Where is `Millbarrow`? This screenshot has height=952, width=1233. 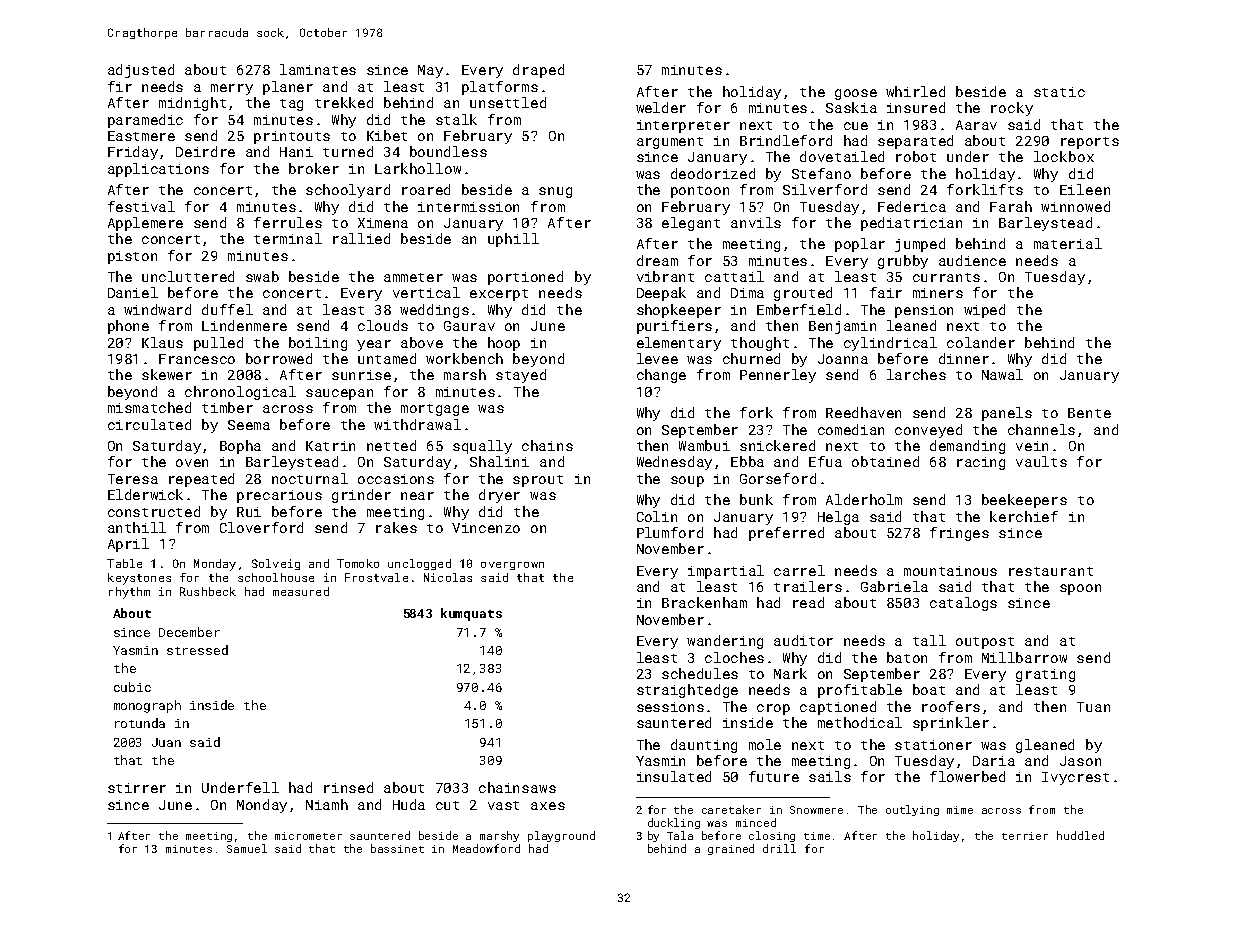
Millbarrow is located at coordinates (1024, 657).
